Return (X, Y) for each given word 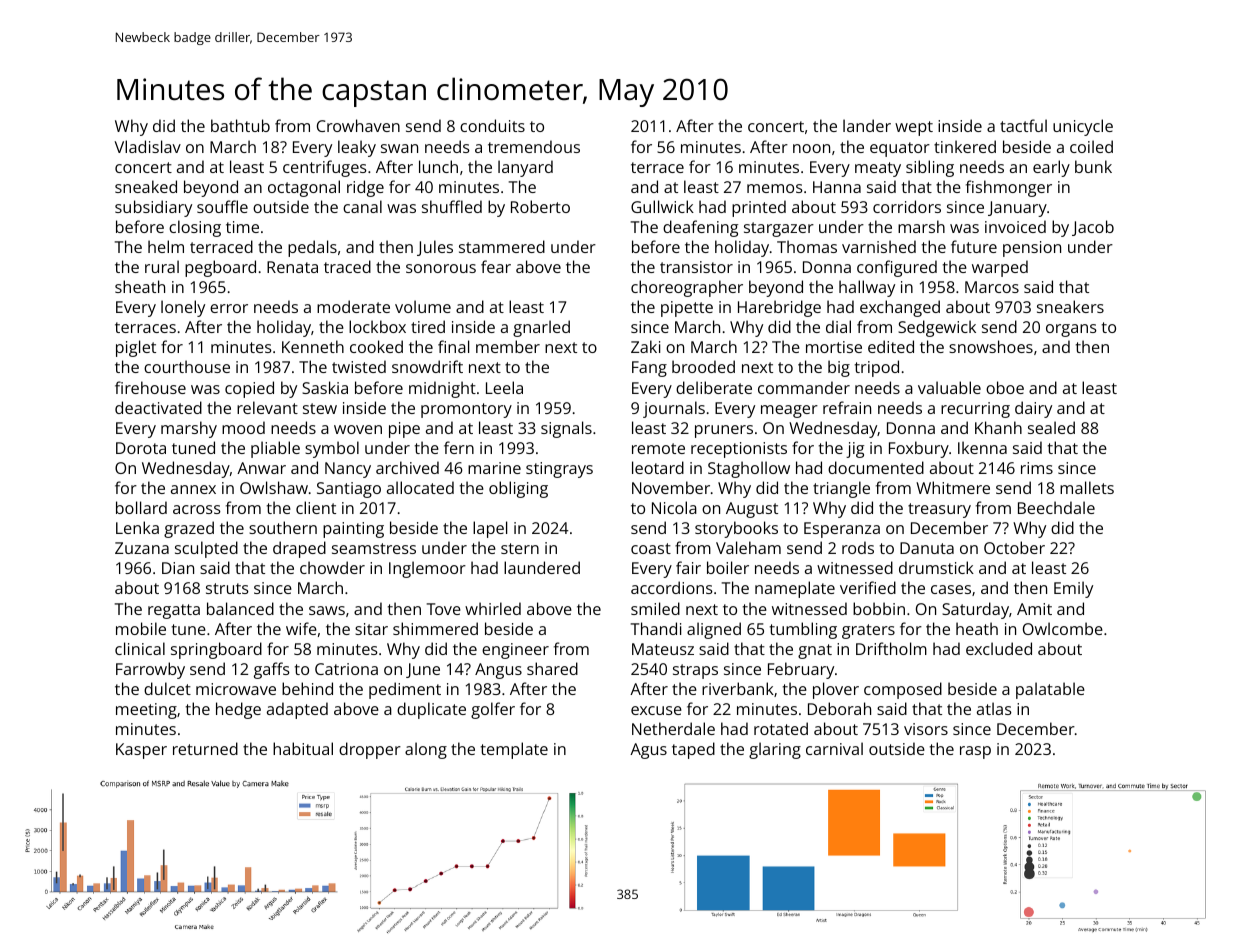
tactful (1023, 125)
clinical (140, 648)
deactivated (158, 407)
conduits (492, 125)
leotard (658, 467)
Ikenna (982, 447)
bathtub (240, 125)
